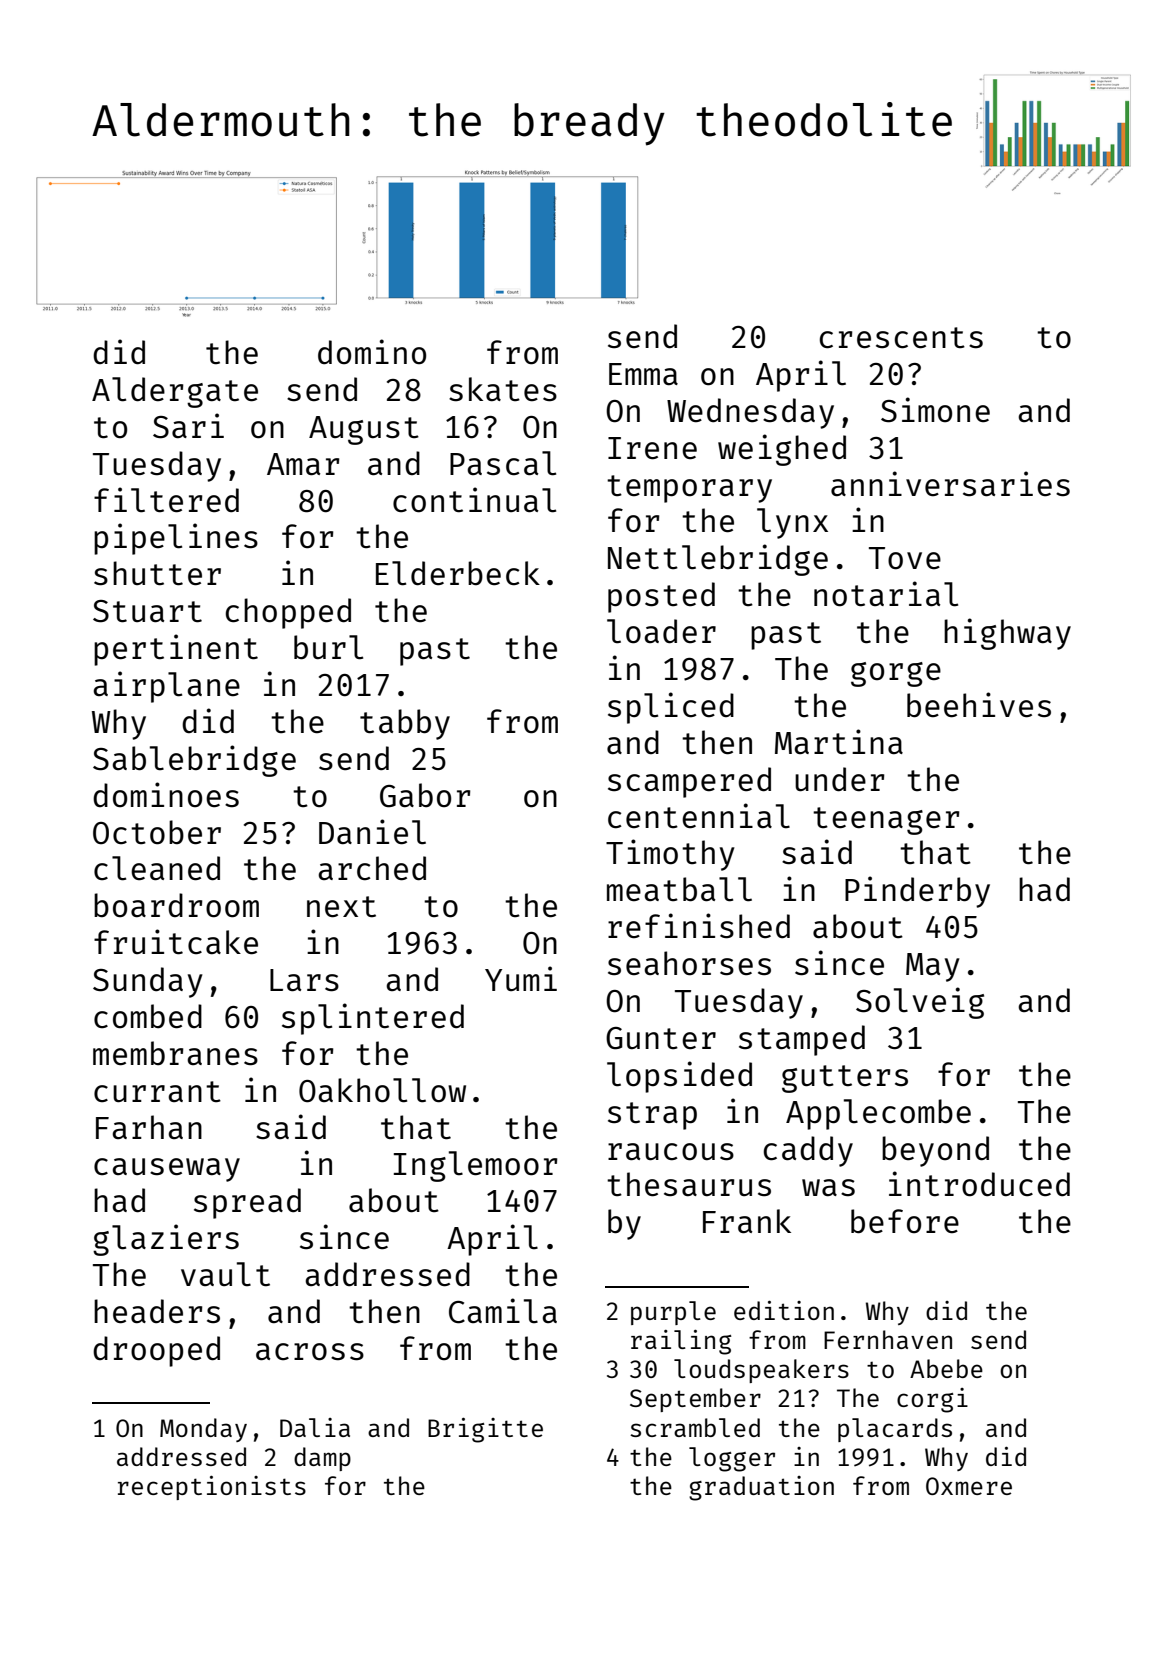 The width and height of the screenshot is (1165, 1654). I want to click on Aldergate, so click(175, 392).
